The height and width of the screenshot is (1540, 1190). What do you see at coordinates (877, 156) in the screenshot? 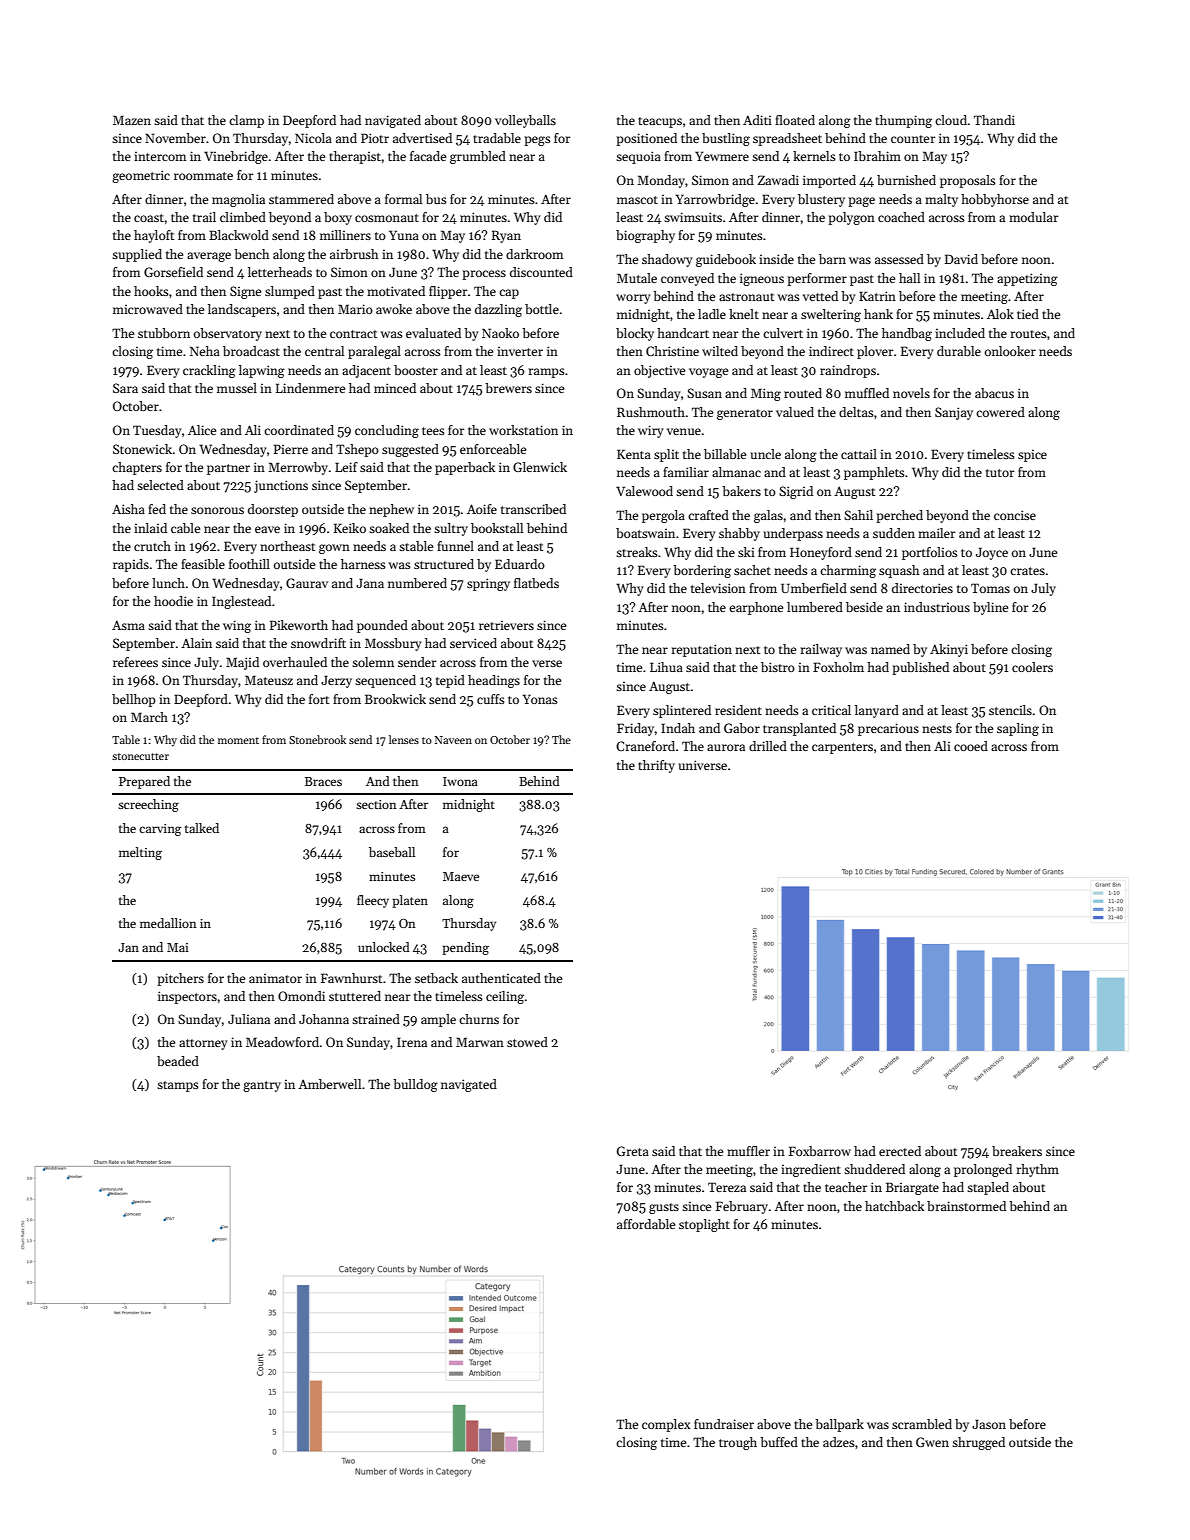
I see `Ibrahim` at bounding box center [877, 156].
